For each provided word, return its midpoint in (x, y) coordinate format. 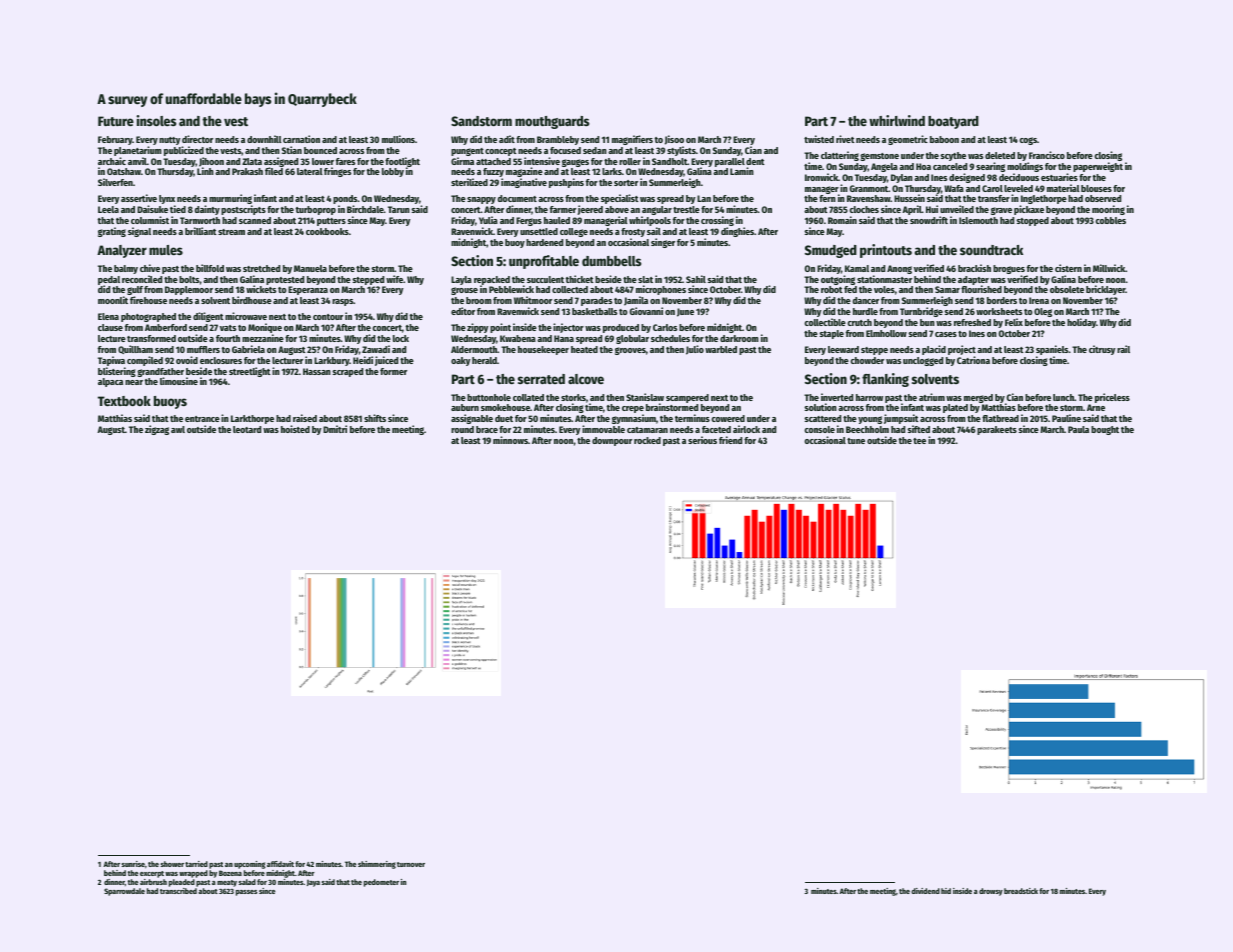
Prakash (247, 171)
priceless (1112, 398)
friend (730, 440)
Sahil (696, 279)
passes (246, 893)
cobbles (1110, 220)
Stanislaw (645, 397)
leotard (247, 429)
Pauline (1066, 418)
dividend (925, 891)
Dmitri (335, 429)
